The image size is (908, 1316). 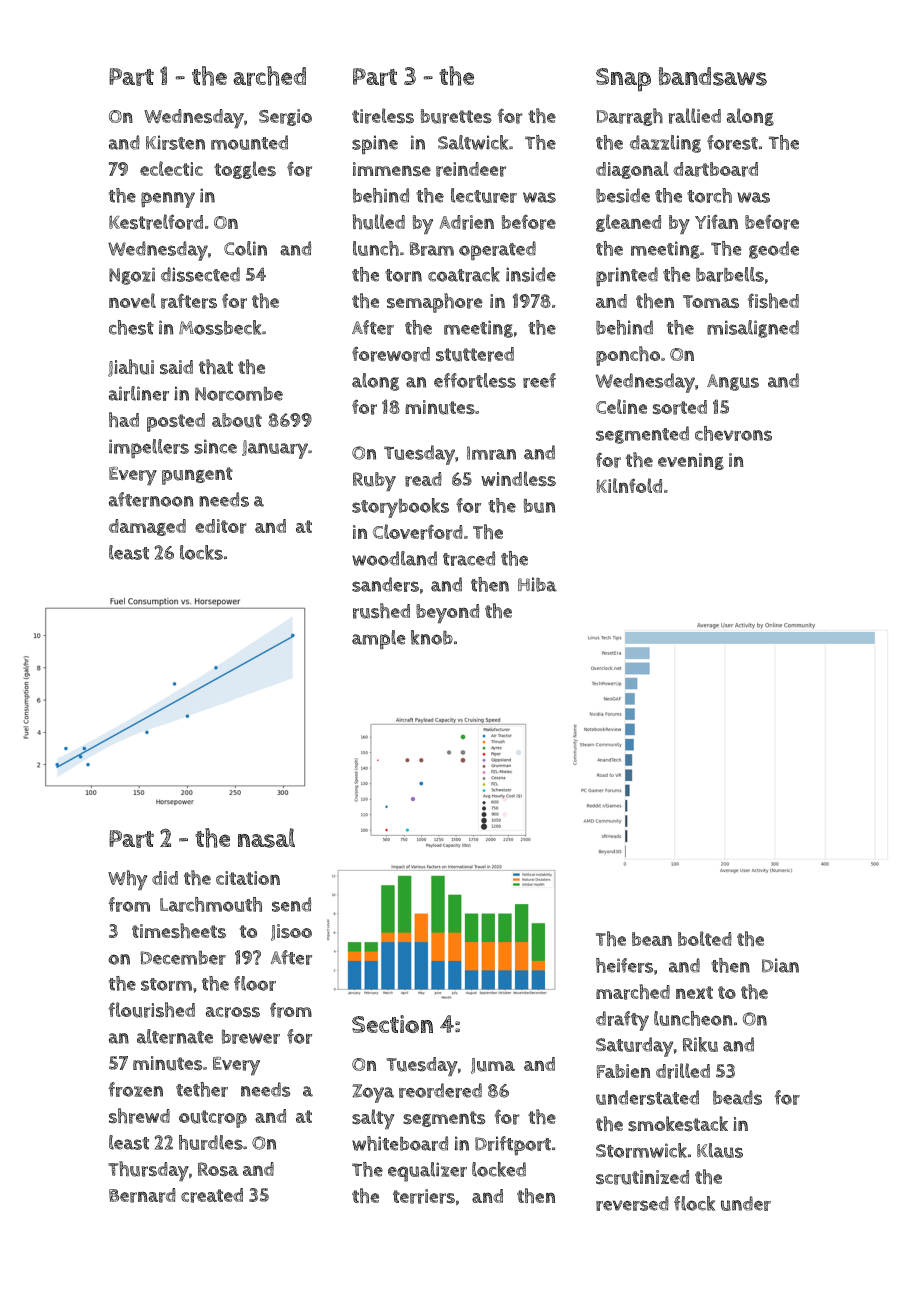 I want to click on Saltwick, so click(x=473, y=142).
